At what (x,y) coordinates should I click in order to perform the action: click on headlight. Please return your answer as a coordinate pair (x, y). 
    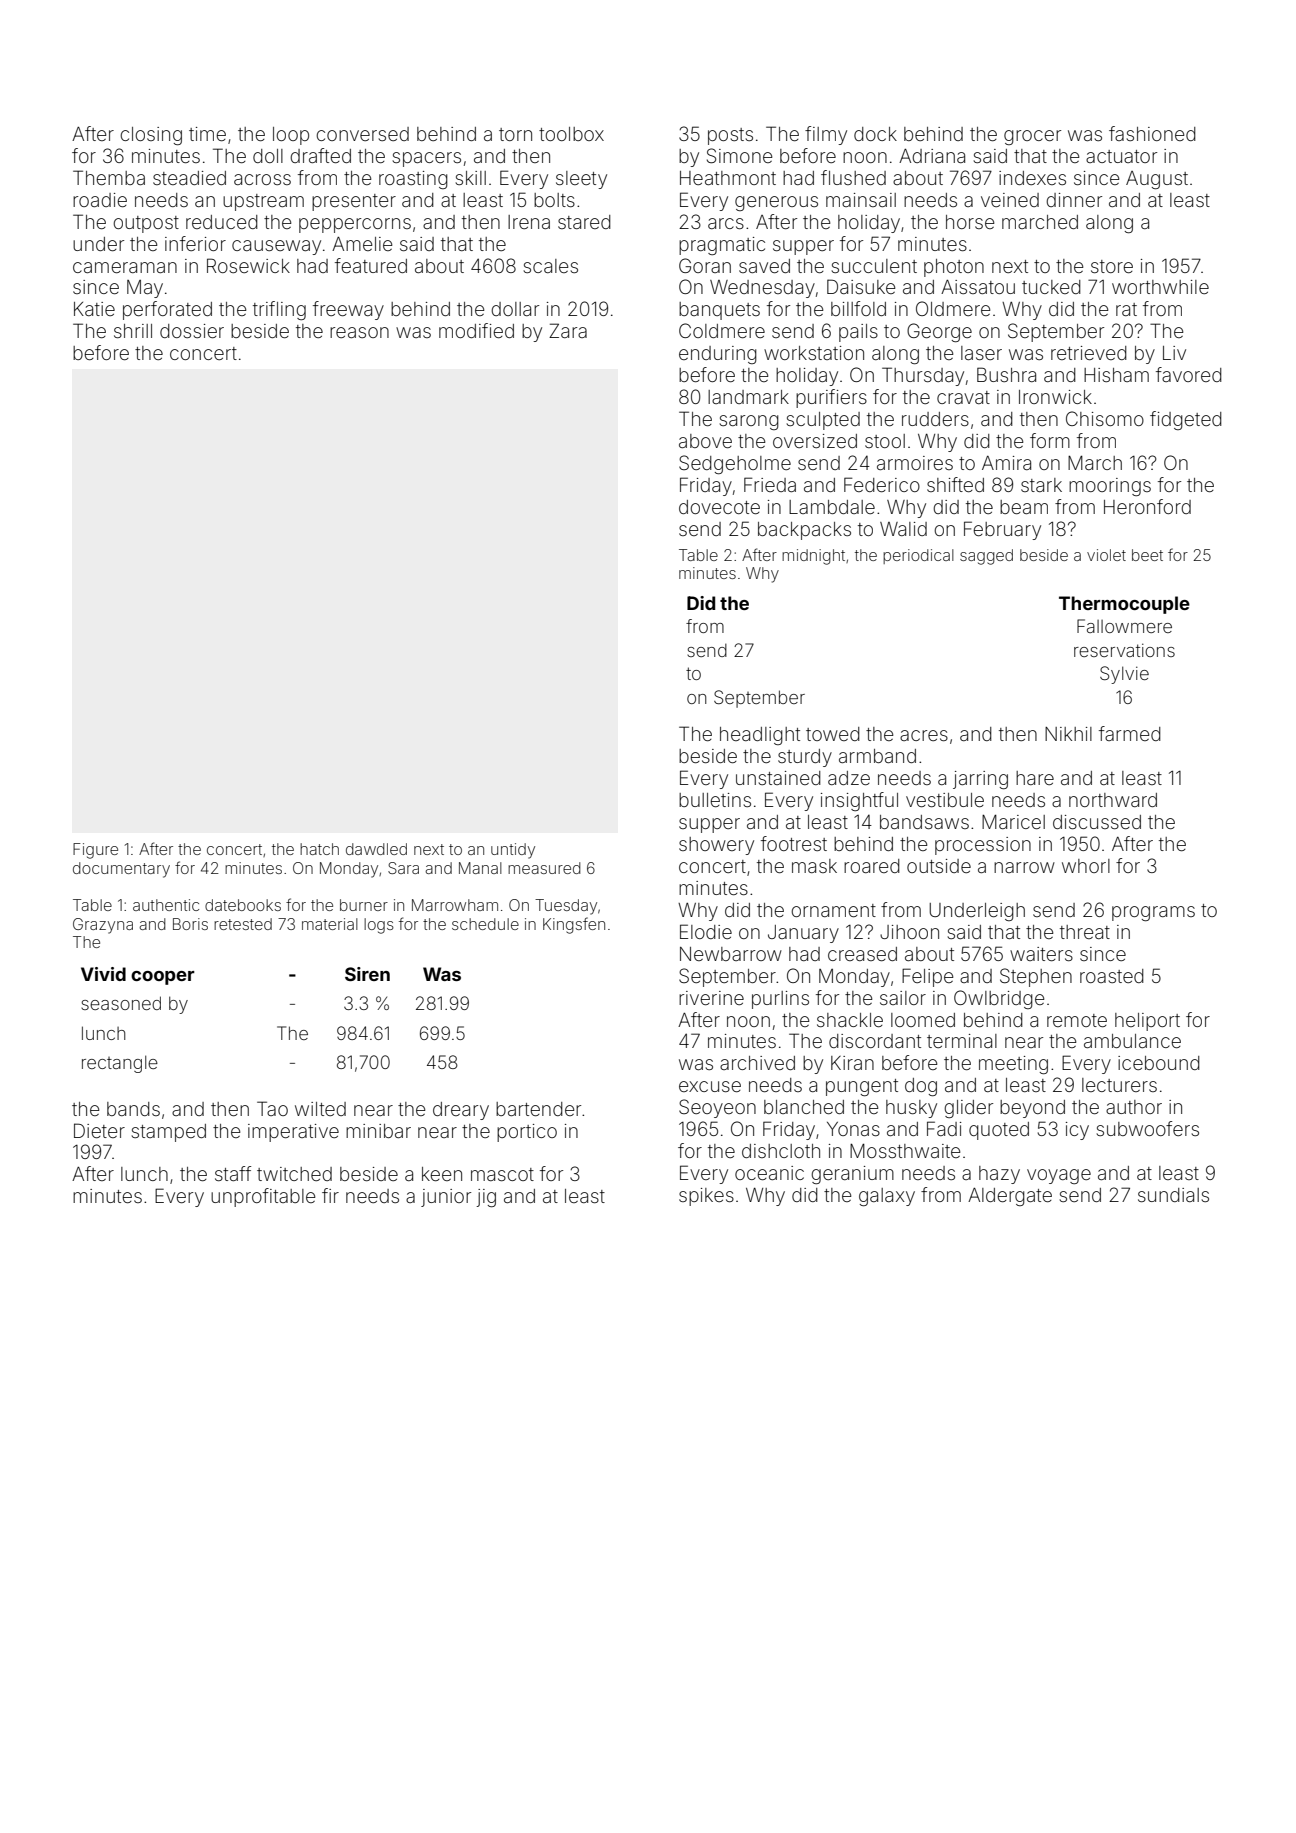
    Looking at the image, I should click on (760, 736).
